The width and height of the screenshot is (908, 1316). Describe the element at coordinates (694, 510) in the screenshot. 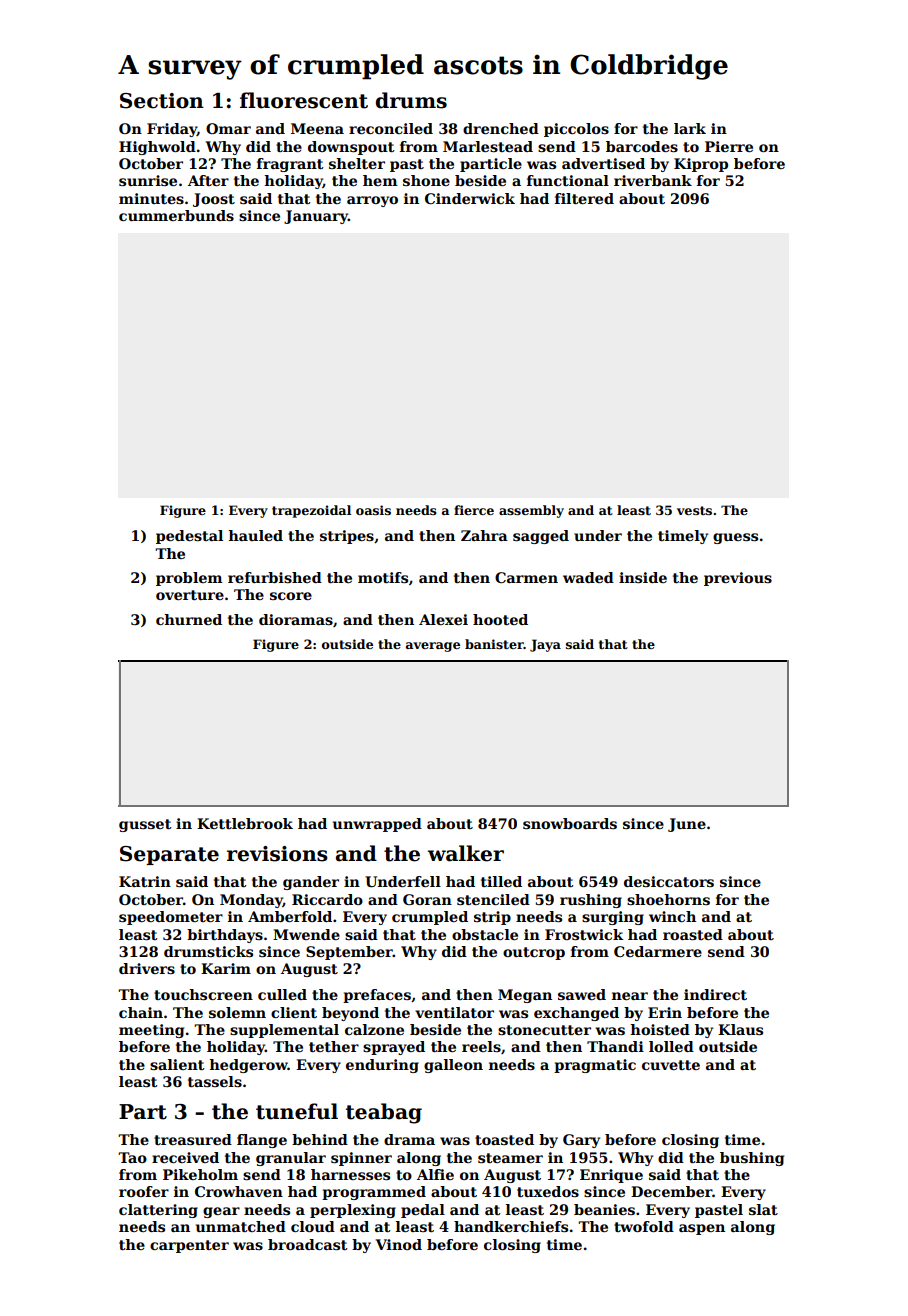

I see `vests` at that location.
